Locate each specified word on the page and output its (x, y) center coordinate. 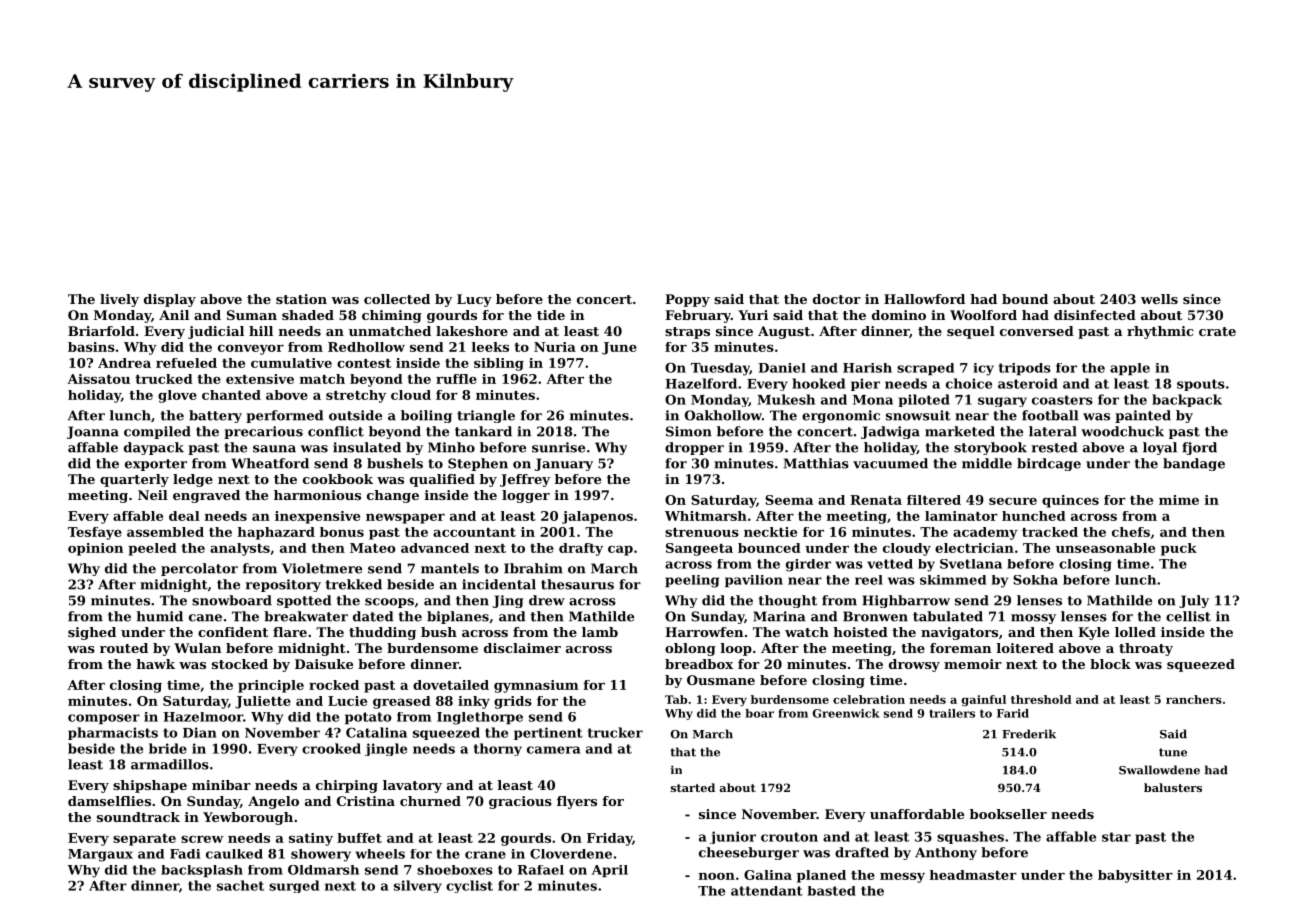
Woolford (983, 315)
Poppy (687, 300)
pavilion (754, 581)
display (170, 300)
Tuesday (720, 369)
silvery (418, 886)
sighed (92, 633)
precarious (263, 432)
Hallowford (924, 299)
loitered (1025, 648)
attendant (767, 891)
